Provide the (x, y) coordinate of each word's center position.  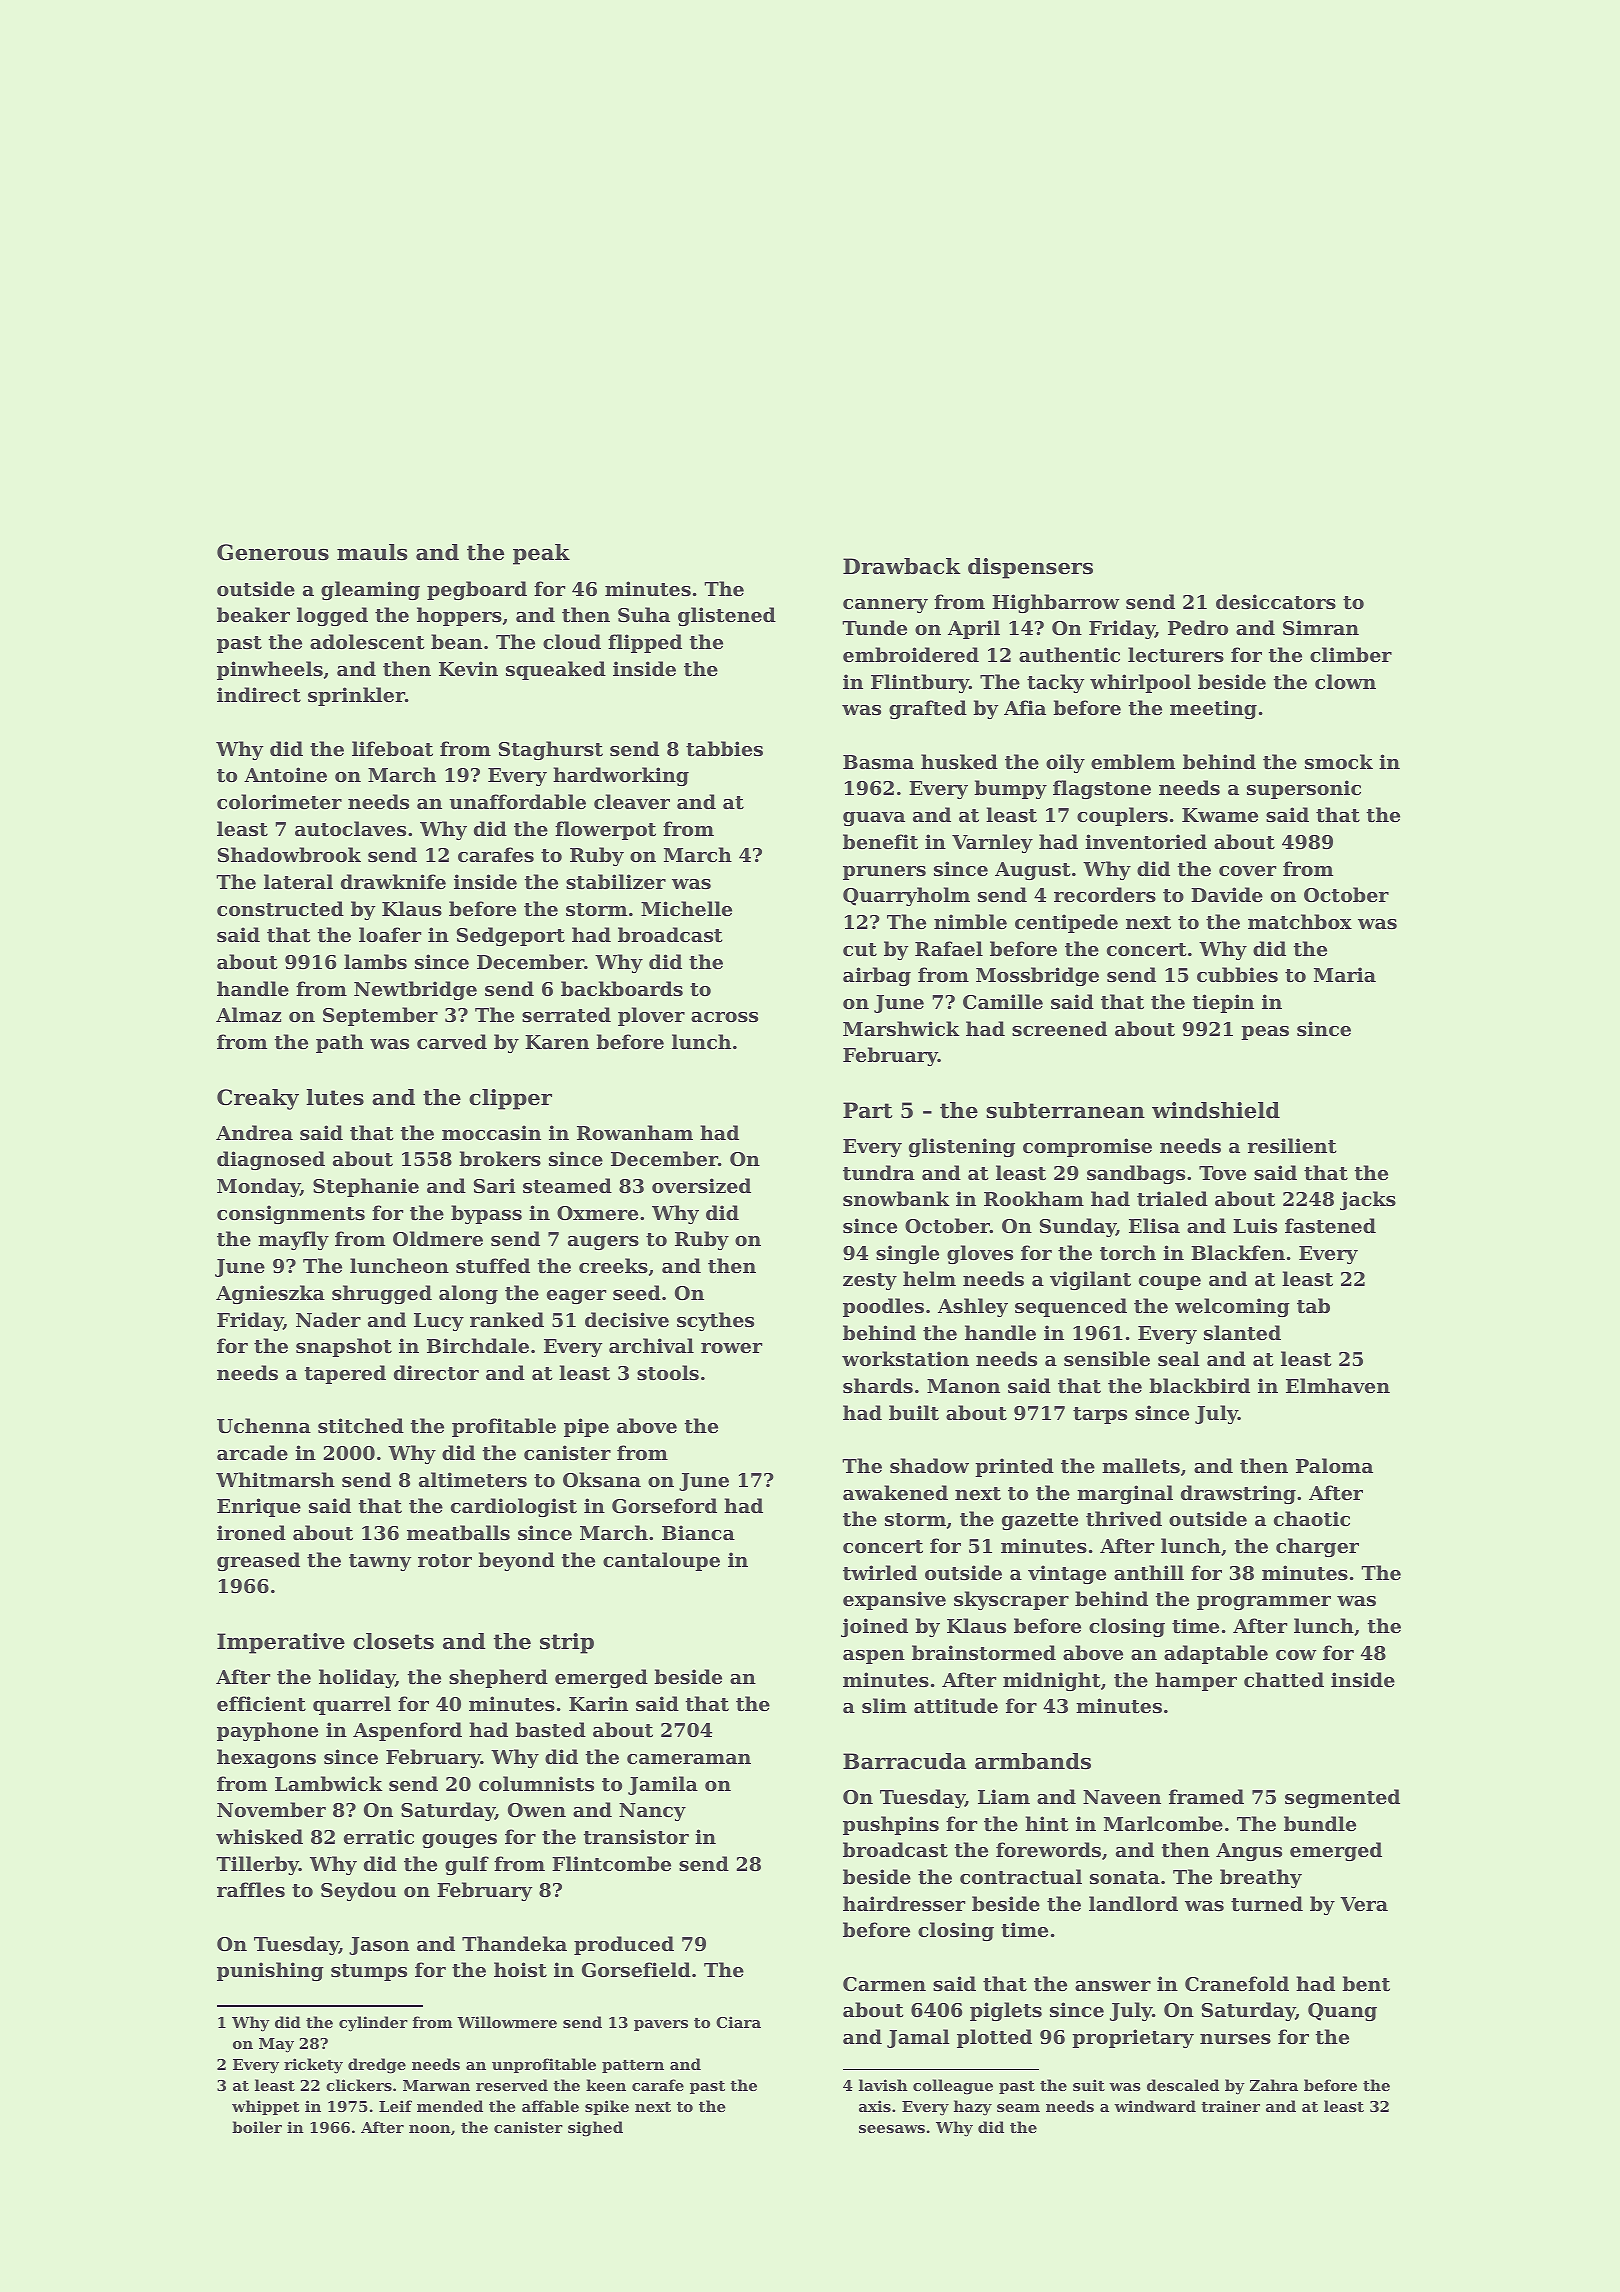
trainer (1230, 2106)
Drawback (902, 566)
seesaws (892, 2129)
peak (541, 554)
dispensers (1030, 568)
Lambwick (329, 1783)
